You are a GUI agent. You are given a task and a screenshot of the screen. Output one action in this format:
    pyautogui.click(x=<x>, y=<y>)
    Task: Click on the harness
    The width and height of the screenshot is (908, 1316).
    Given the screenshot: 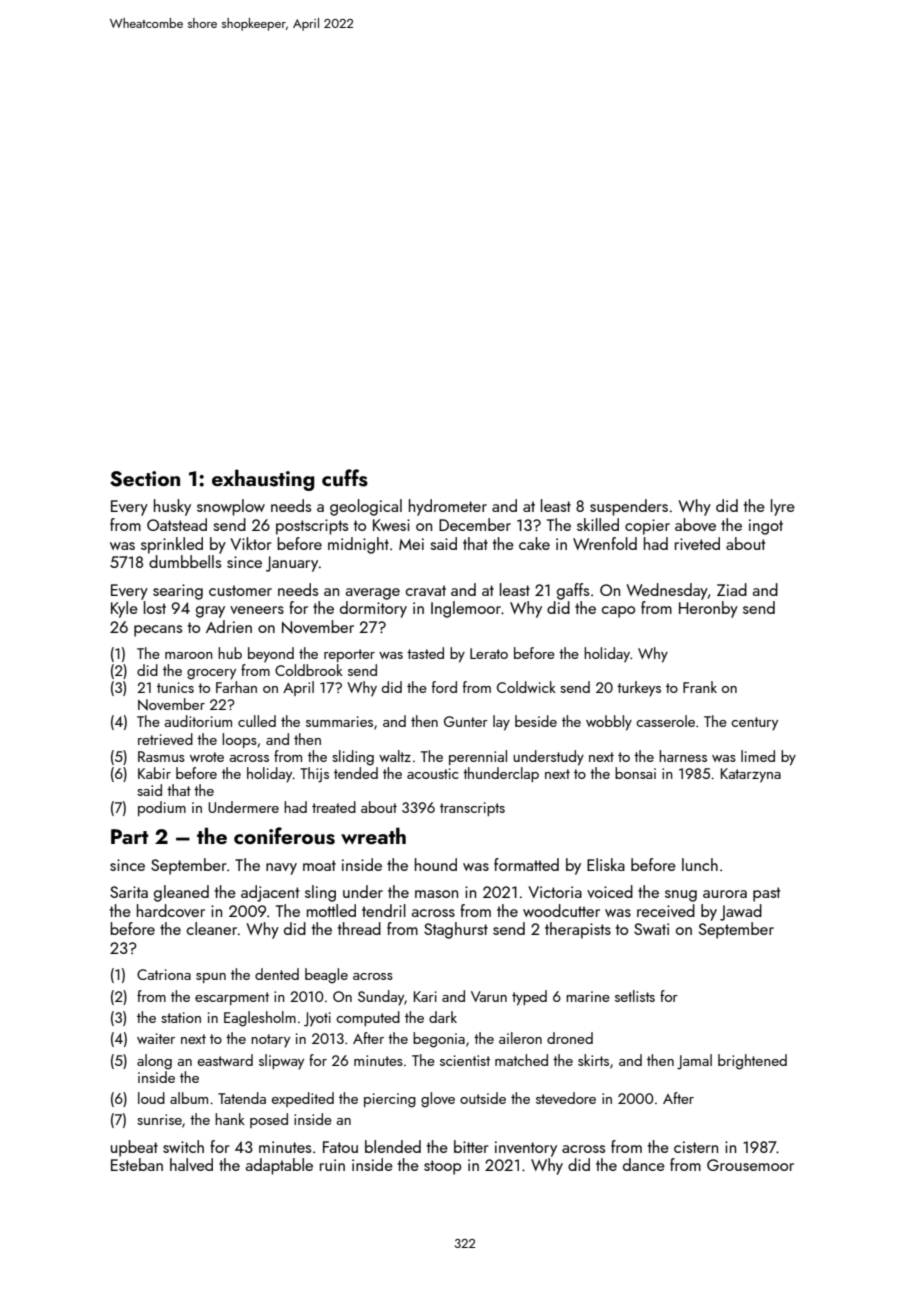 What is the action you would take?
    pyautogui.click(x=683, y=756)
